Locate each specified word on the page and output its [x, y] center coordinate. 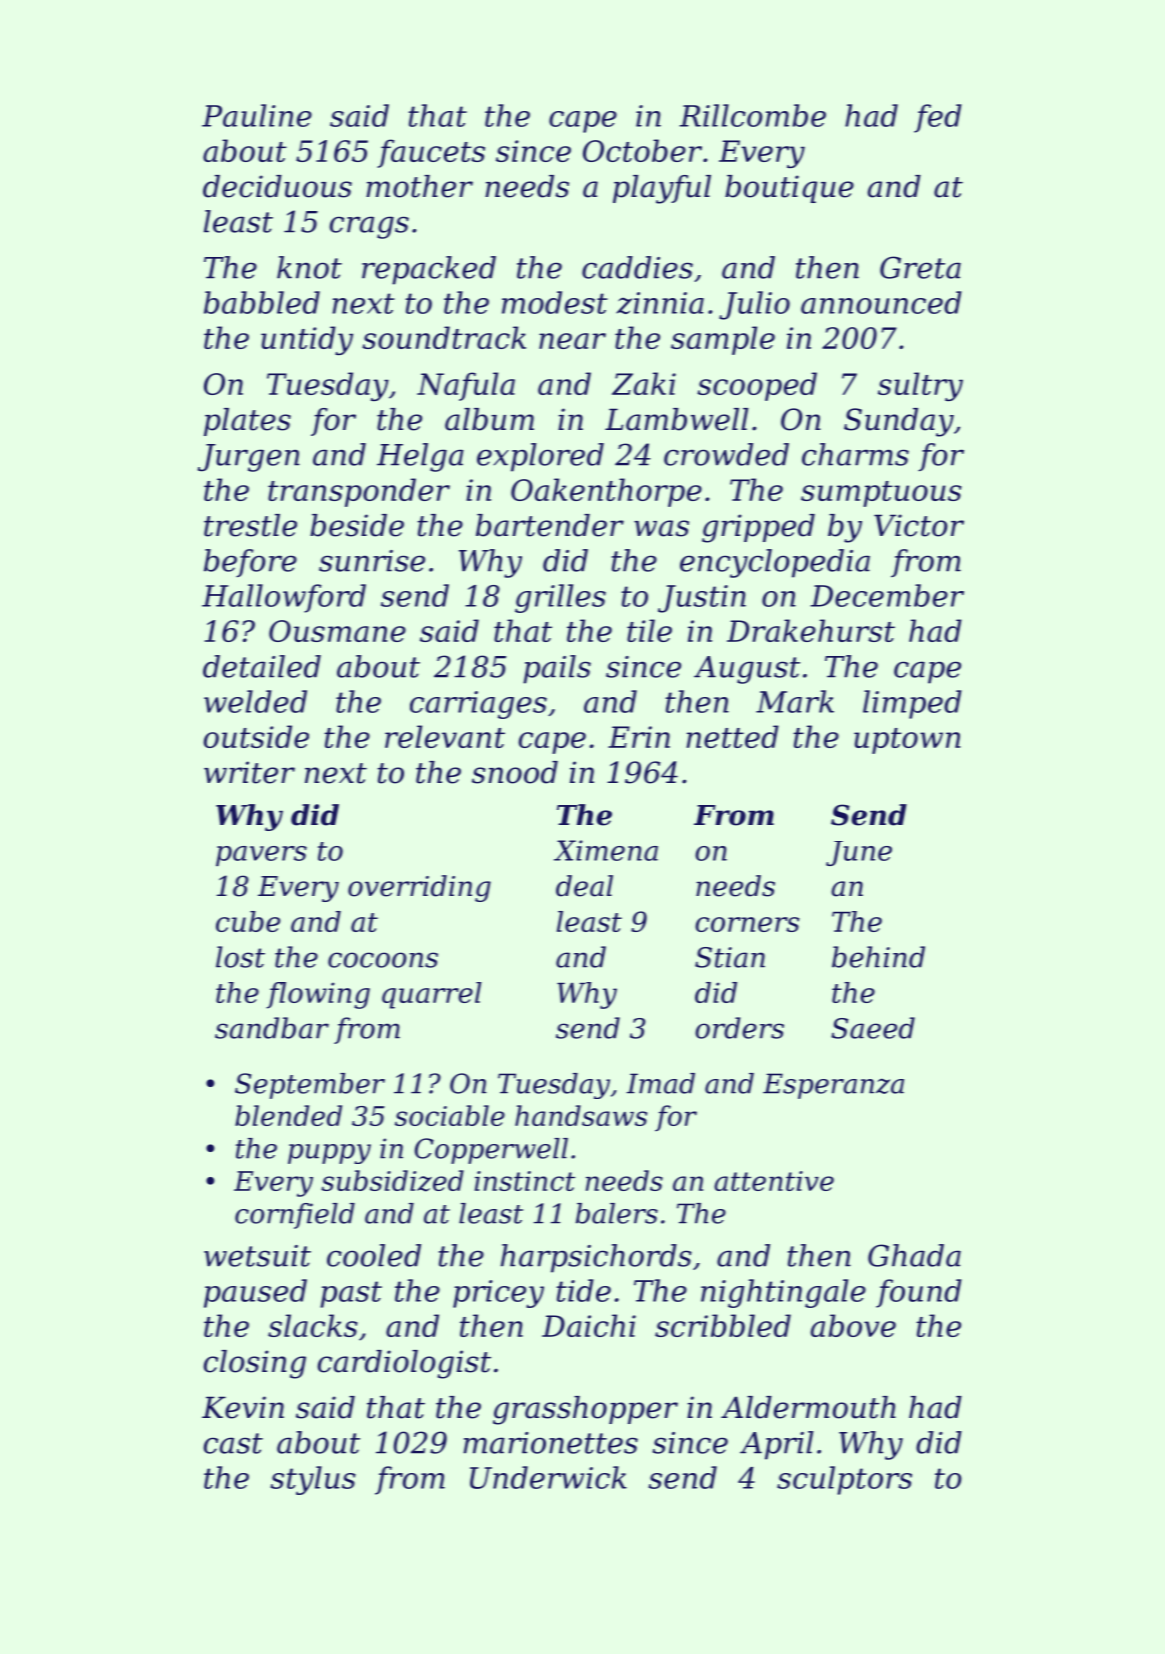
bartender [550, 525]
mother [419, 186]
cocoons [383, 960]
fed [938, 118]
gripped [758, 528]
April [777, 1445]
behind [878, 957]
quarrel [432, 995]
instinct [525, 1181]
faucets [431, 153]
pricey [498, 1294]
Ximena [606, 850]
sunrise [372, 561]
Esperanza [833, 1086]
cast [233, 1443]
